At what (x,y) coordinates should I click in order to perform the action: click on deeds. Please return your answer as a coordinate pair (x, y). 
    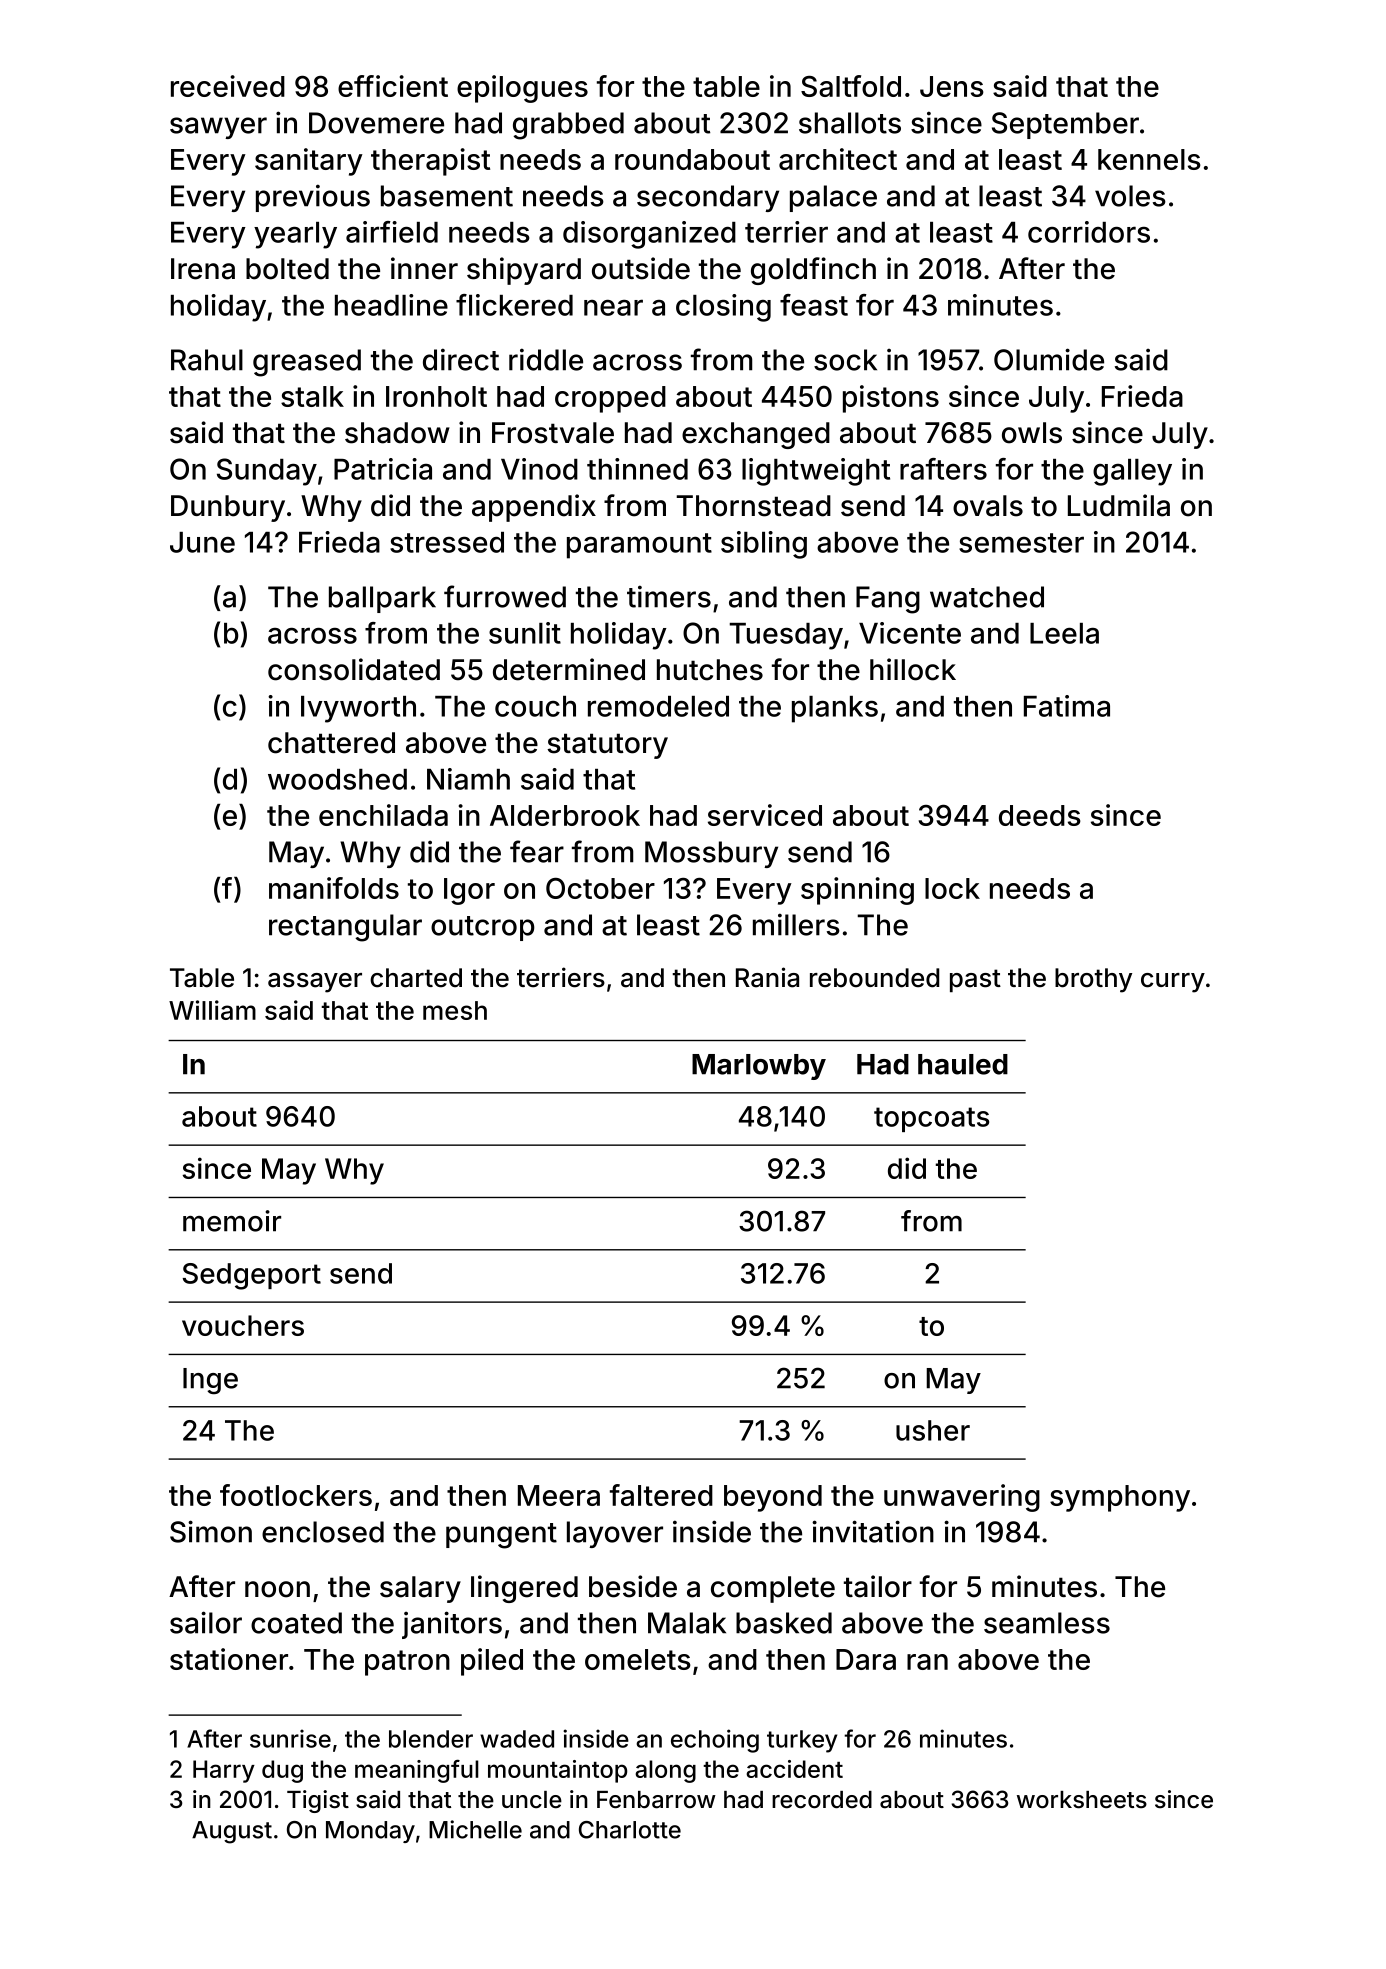
    Looking at the image, I should click on (1040, 815).
